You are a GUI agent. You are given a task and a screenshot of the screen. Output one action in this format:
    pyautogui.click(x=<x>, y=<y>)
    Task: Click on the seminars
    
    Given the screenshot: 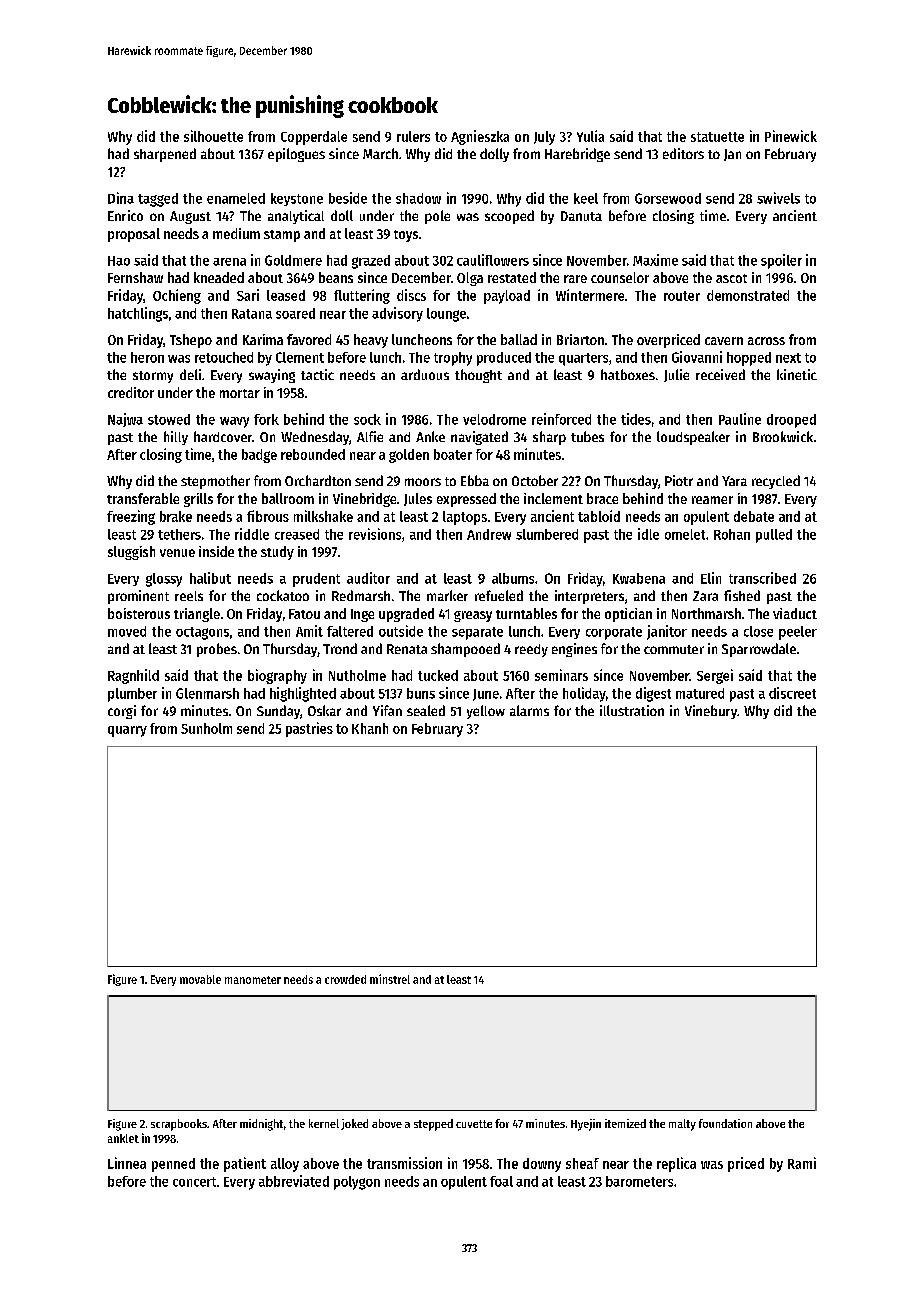 What is the action you would take?
    pyautogui.click(x=561, y=675)
